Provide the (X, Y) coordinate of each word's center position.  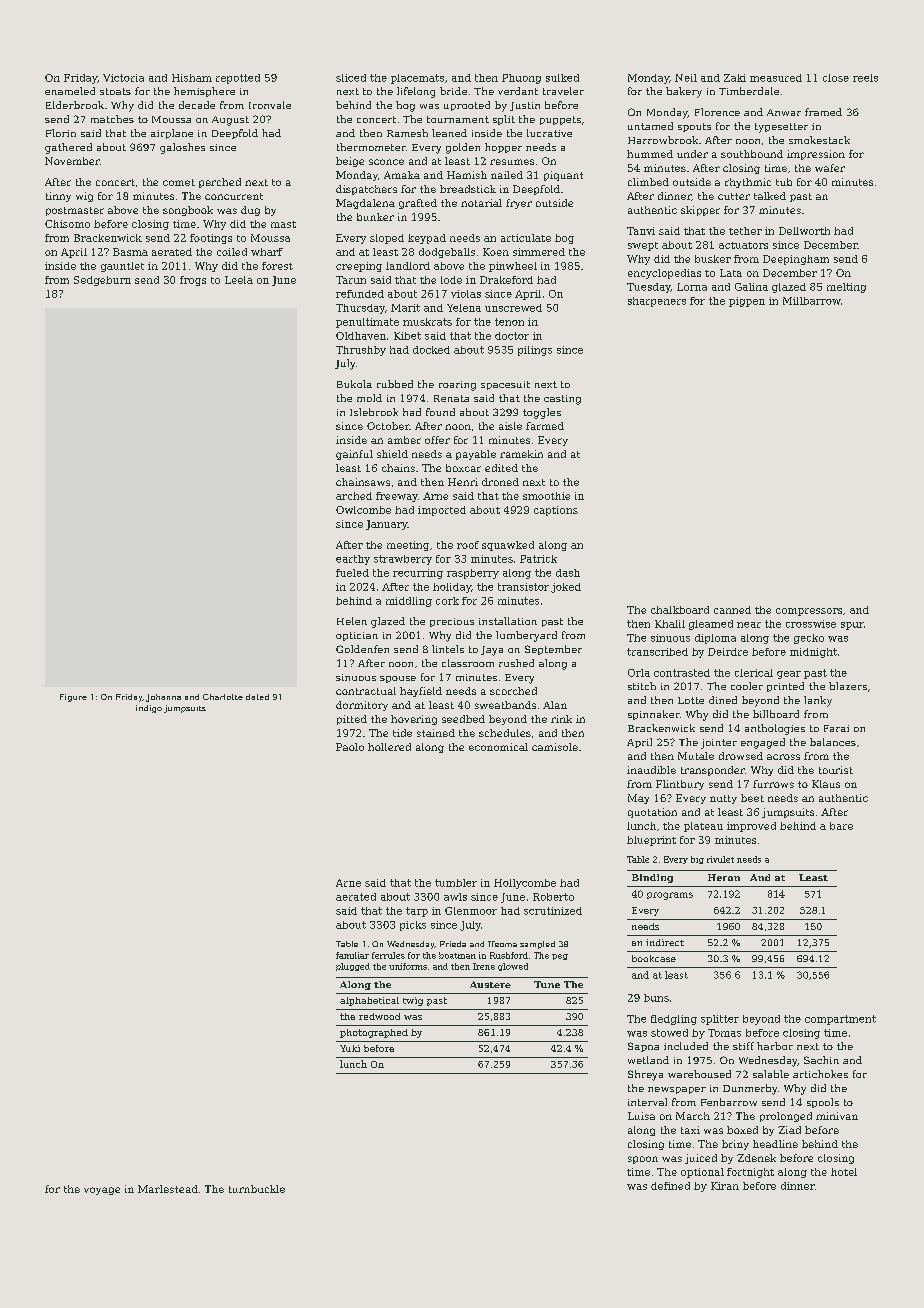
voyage (102, 1191)
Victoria (123, 78)
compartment (840, 1020)
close (836, 78)
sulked (562, 78)
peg (560, 957)
